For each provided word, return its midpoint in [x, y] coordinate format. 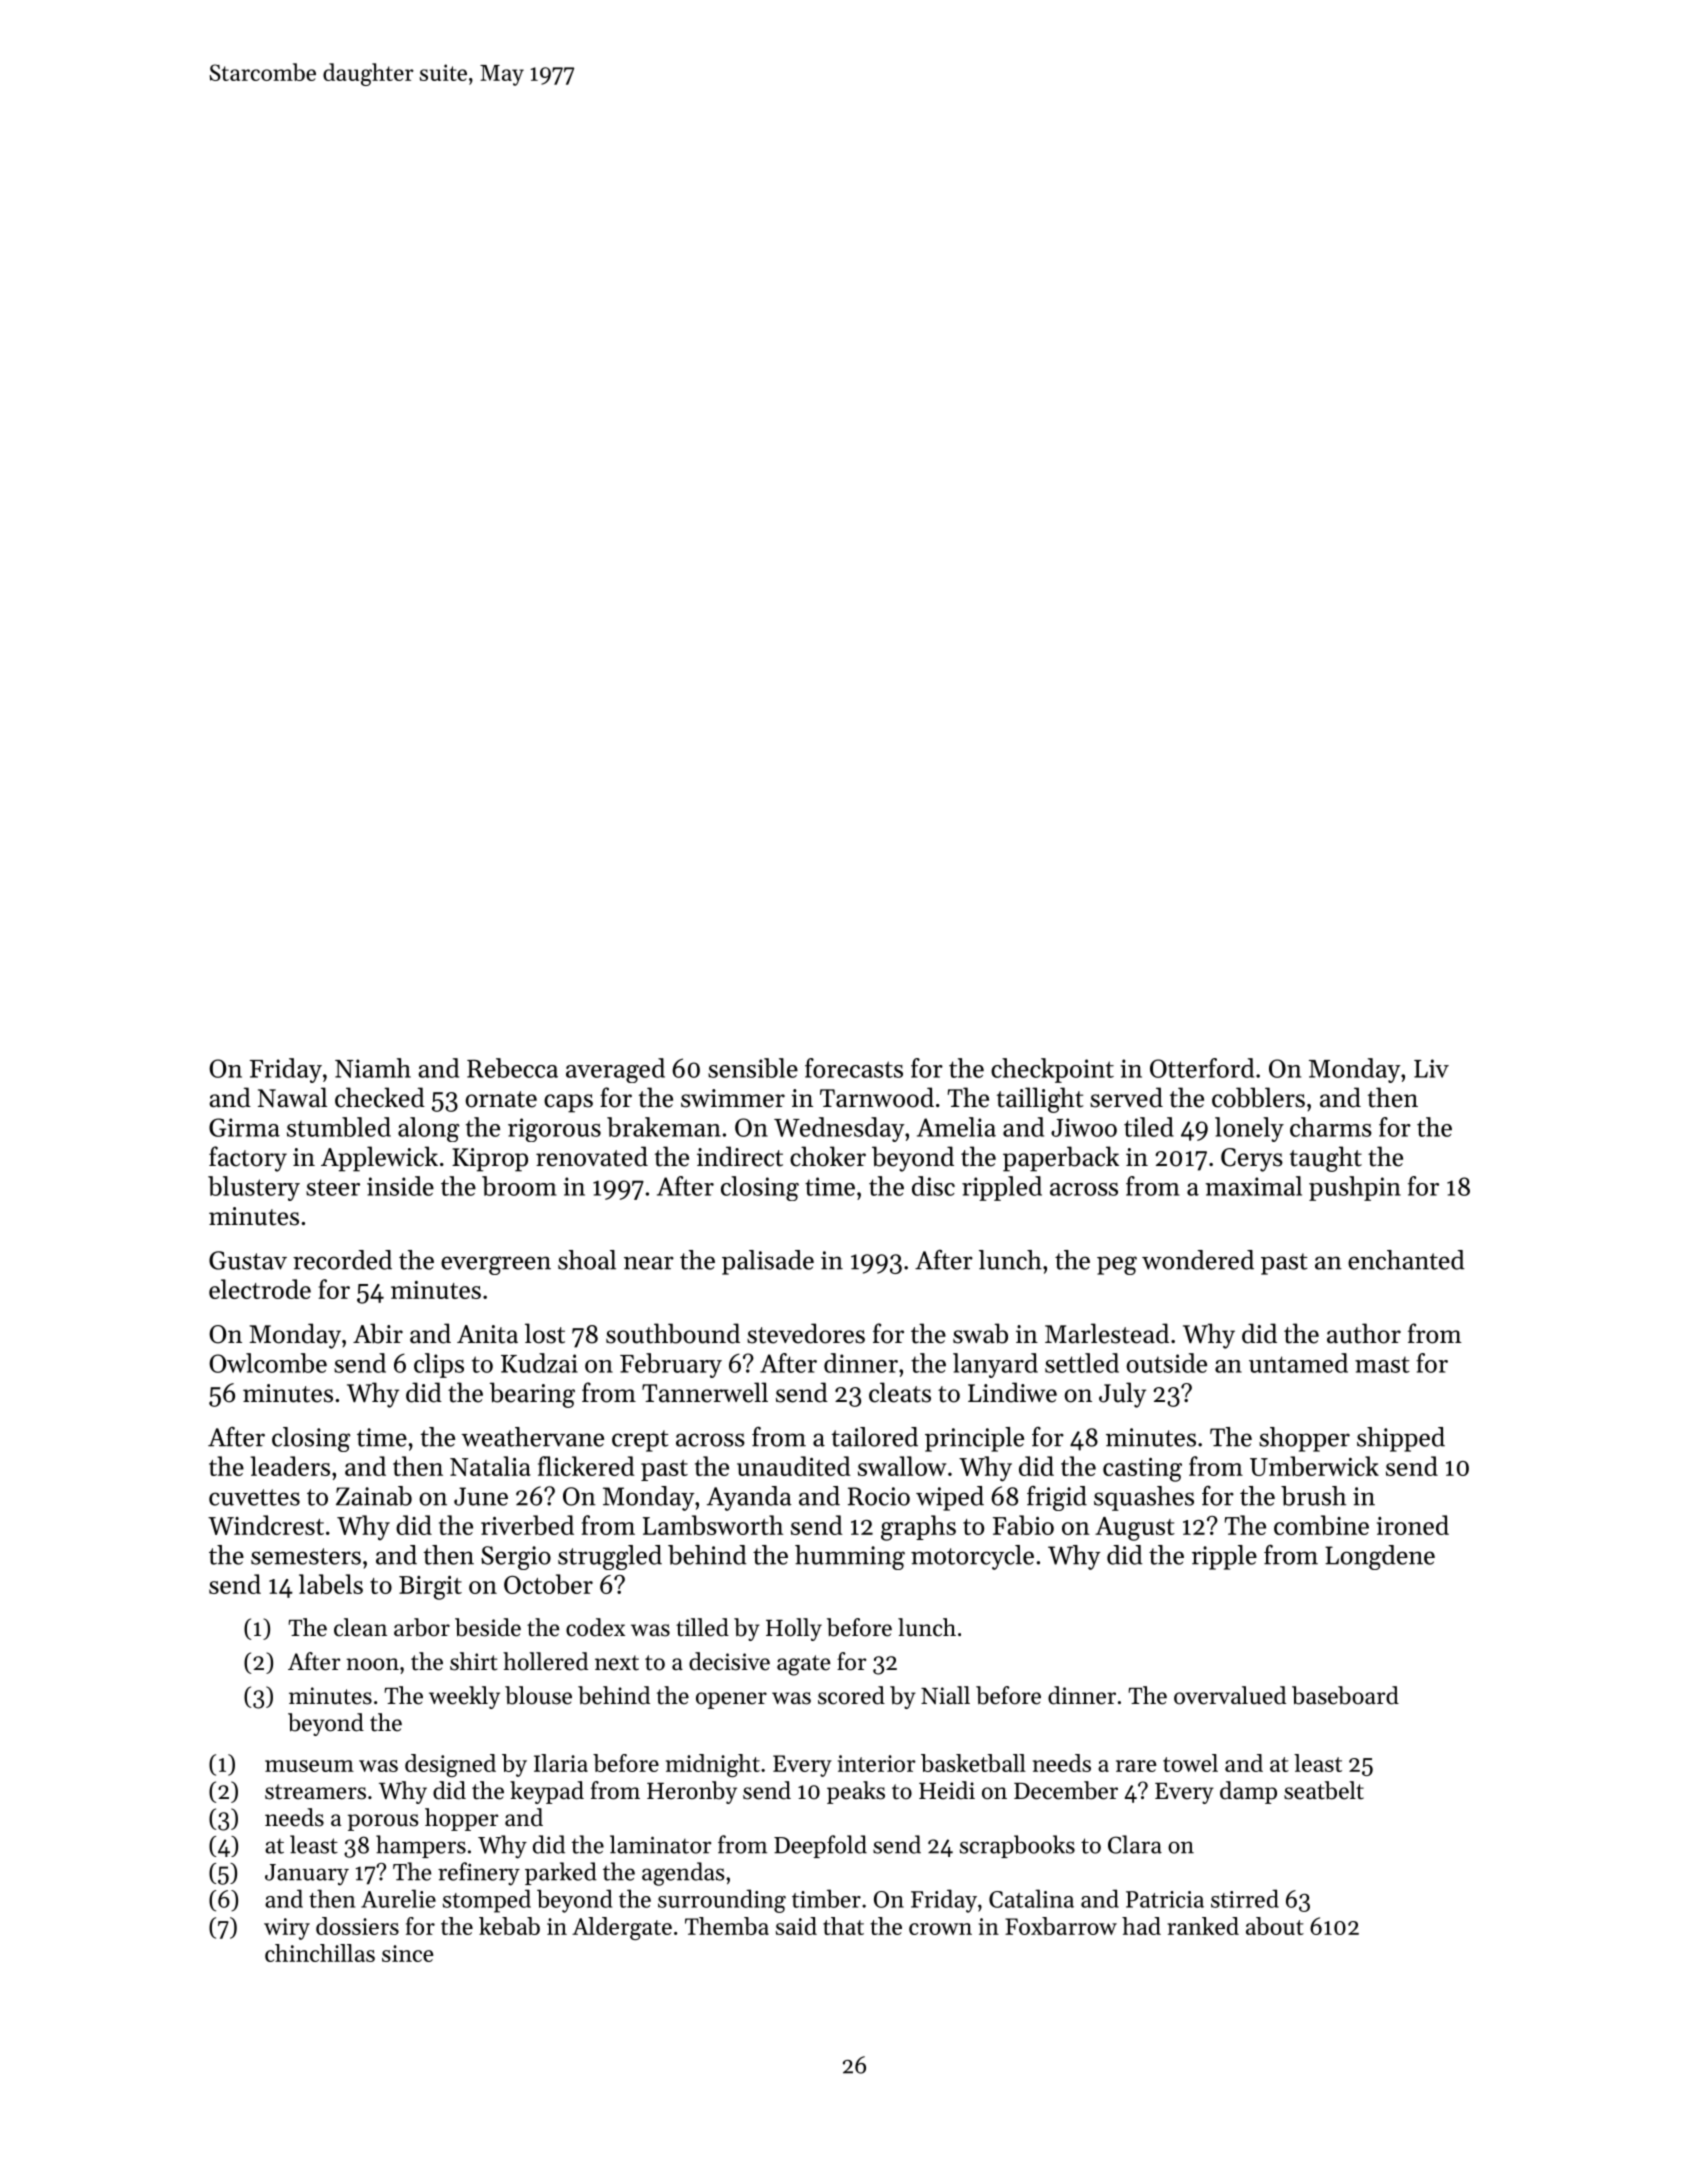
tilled [702, 1627]
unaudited [794, 1466]
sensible [753, 1068]
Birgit [430, 1588]
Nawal [292, 1097]
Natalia [490, 1466]
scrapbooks [1017, 1846]
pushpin [1355, 1188]
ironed [1413, 1525]
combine [1321, 1525]
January [307, 1875]
